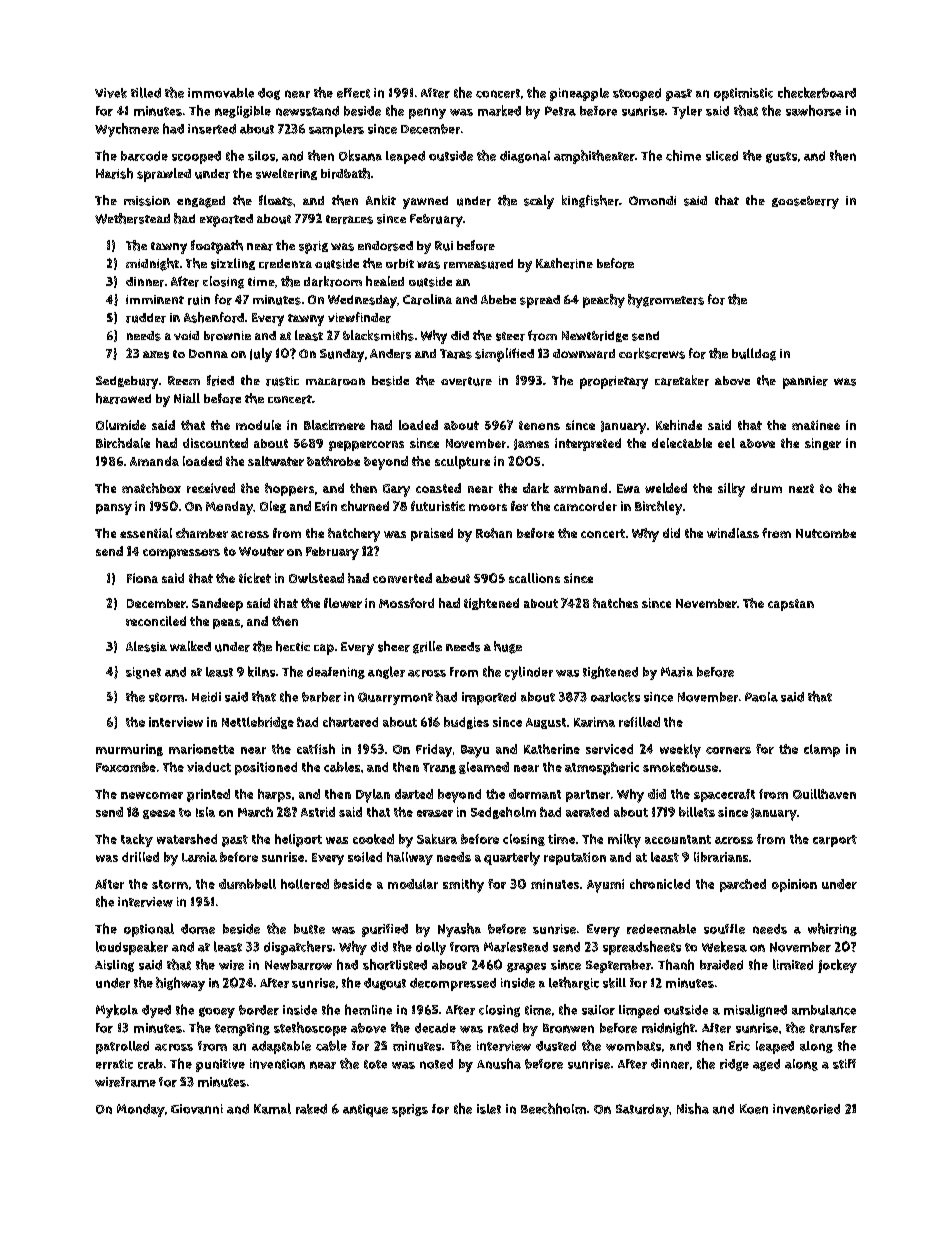  What do you see at coordinates (114, 1064) in the page?
I see `erratic` at bounding box center [114, 1064].
